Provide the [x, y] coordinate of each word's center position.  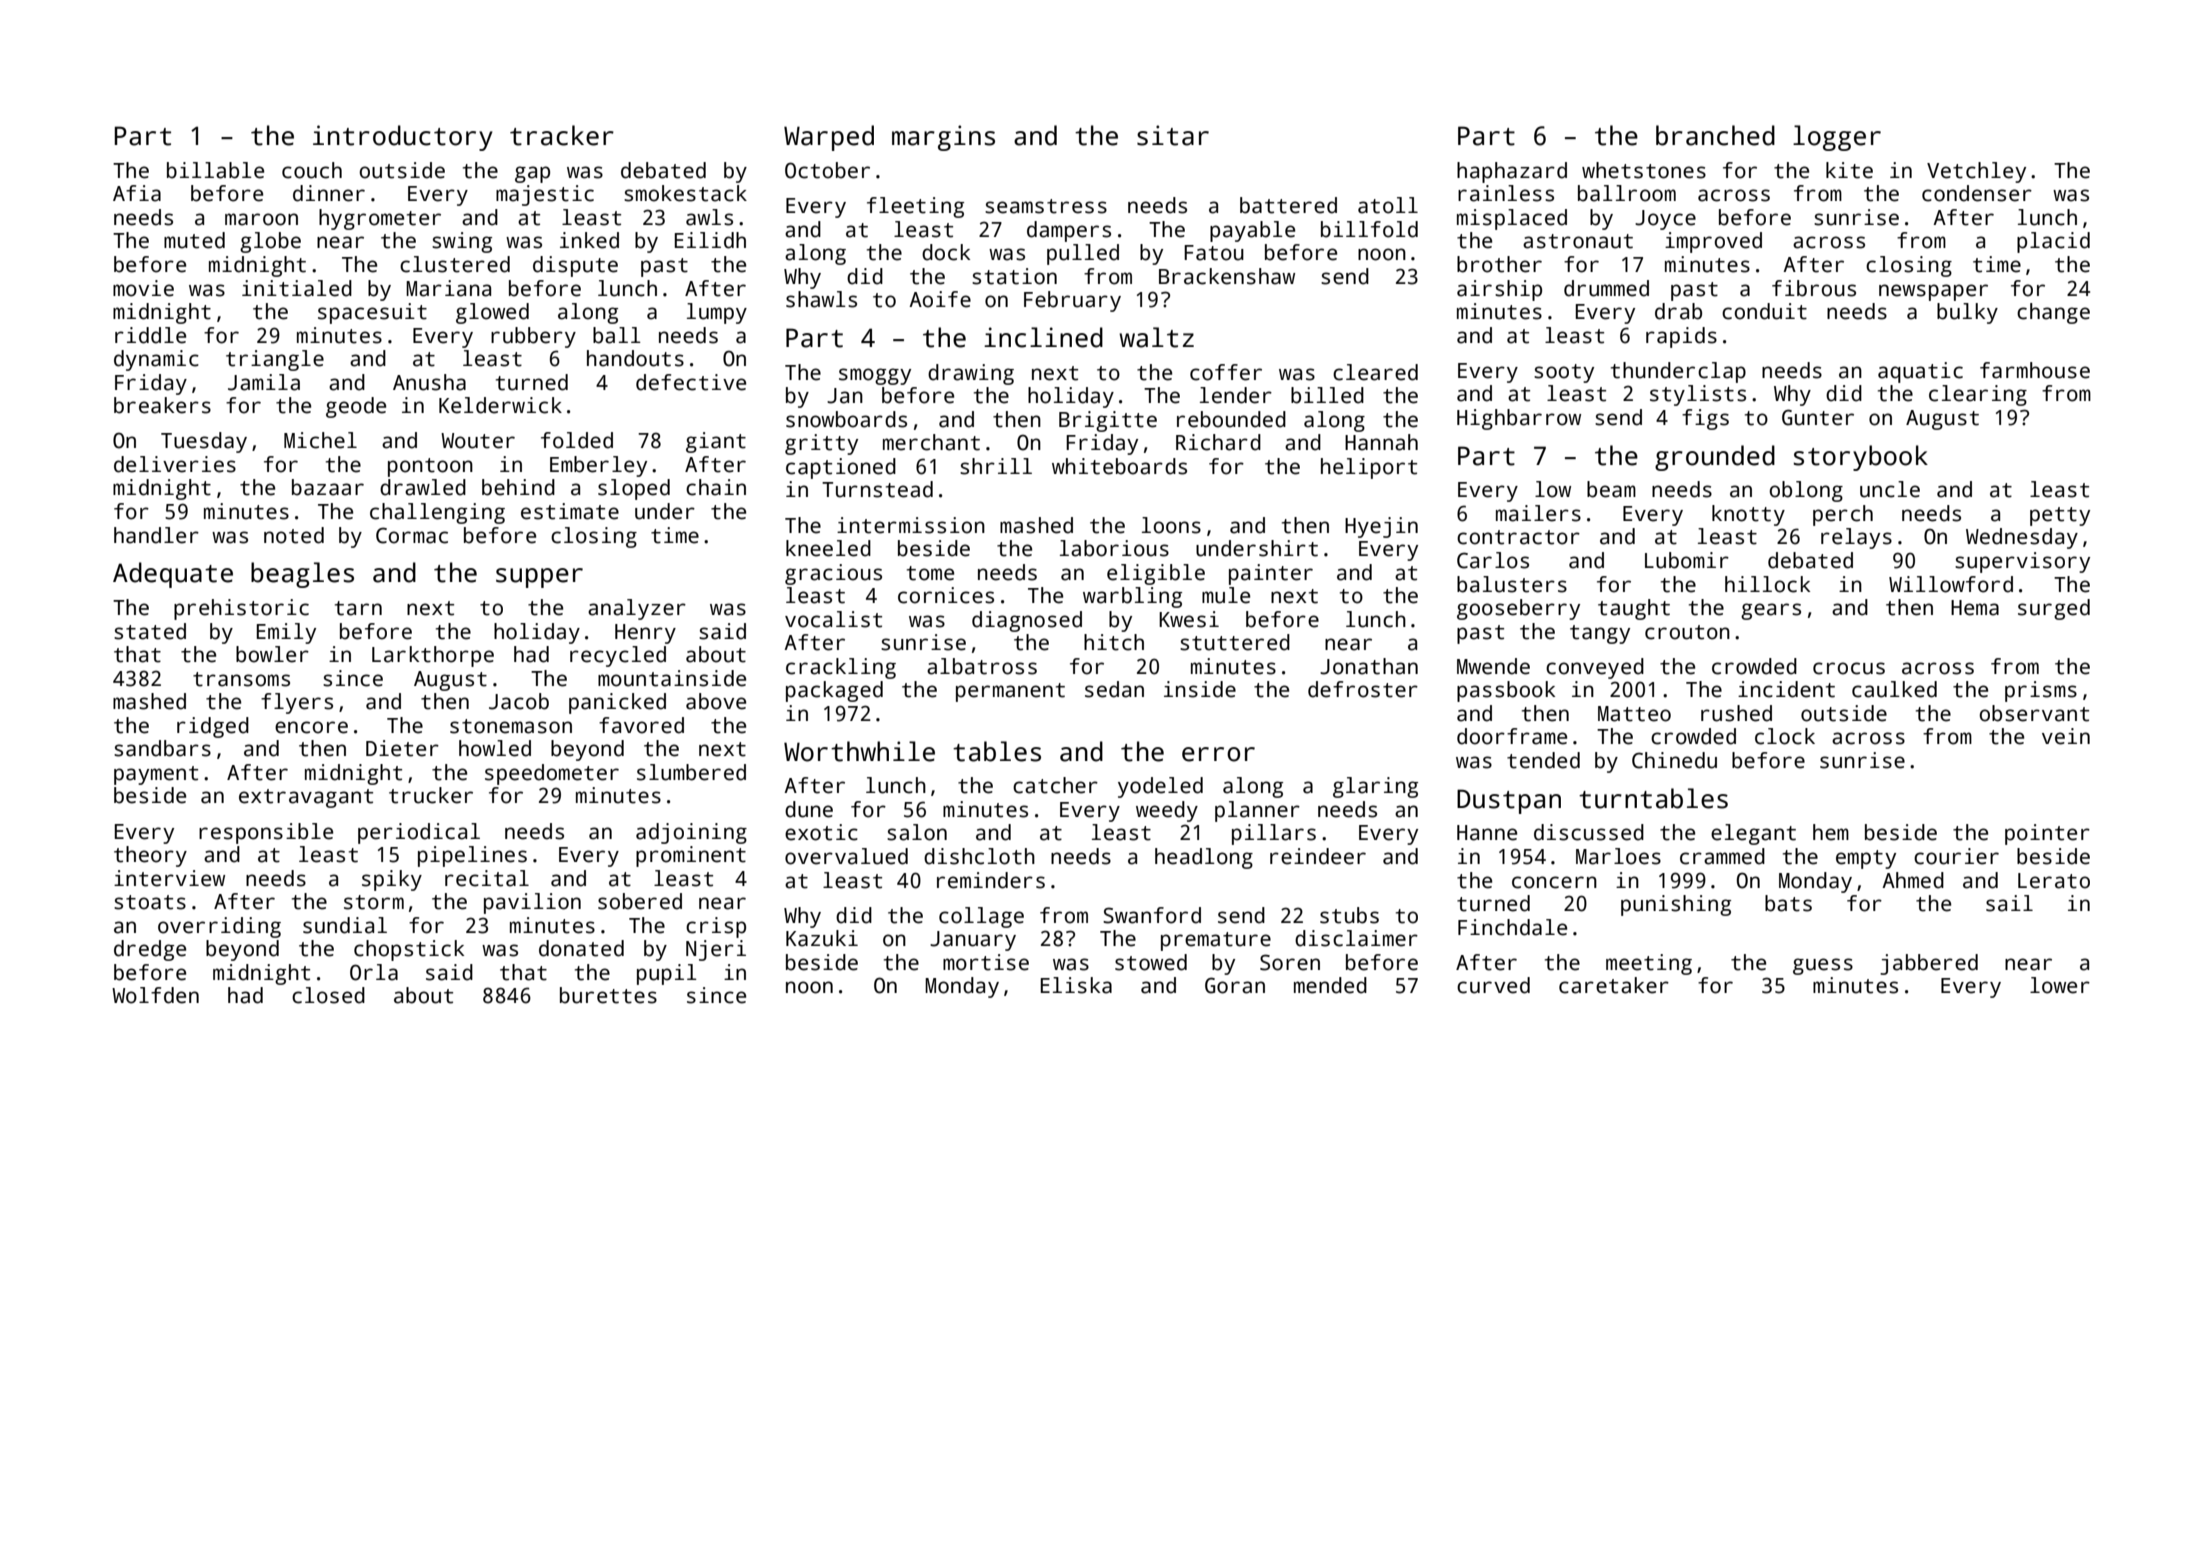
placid [2053, 242]
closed [328, 995]
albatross [982, 666]
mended [1330, 985]
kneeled [828, 548]
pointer [2047, 834]
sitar [1173, 135]
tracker [562, 135]
